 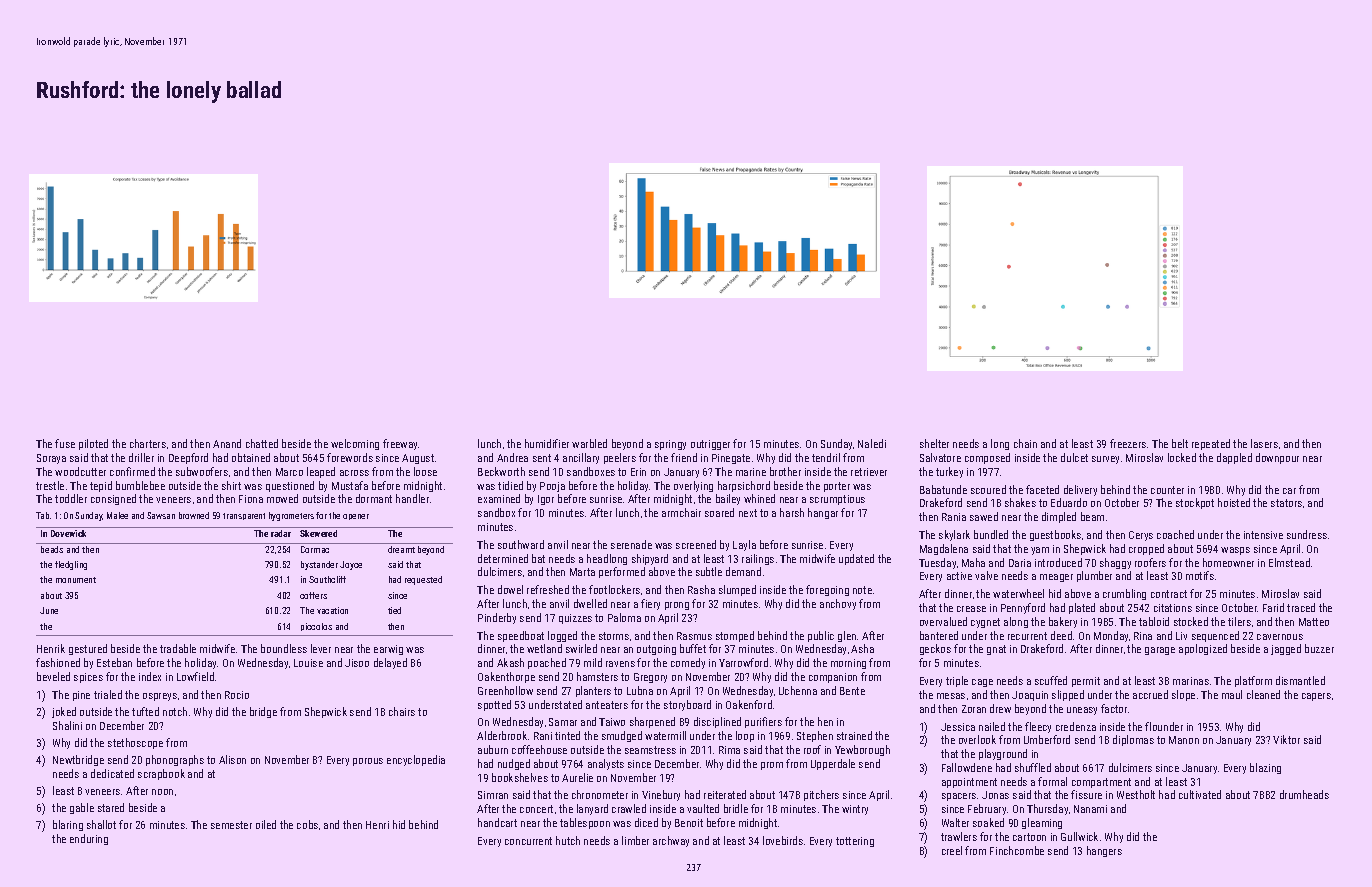 I want to click on Esteban, so click(x=114, y=662).
